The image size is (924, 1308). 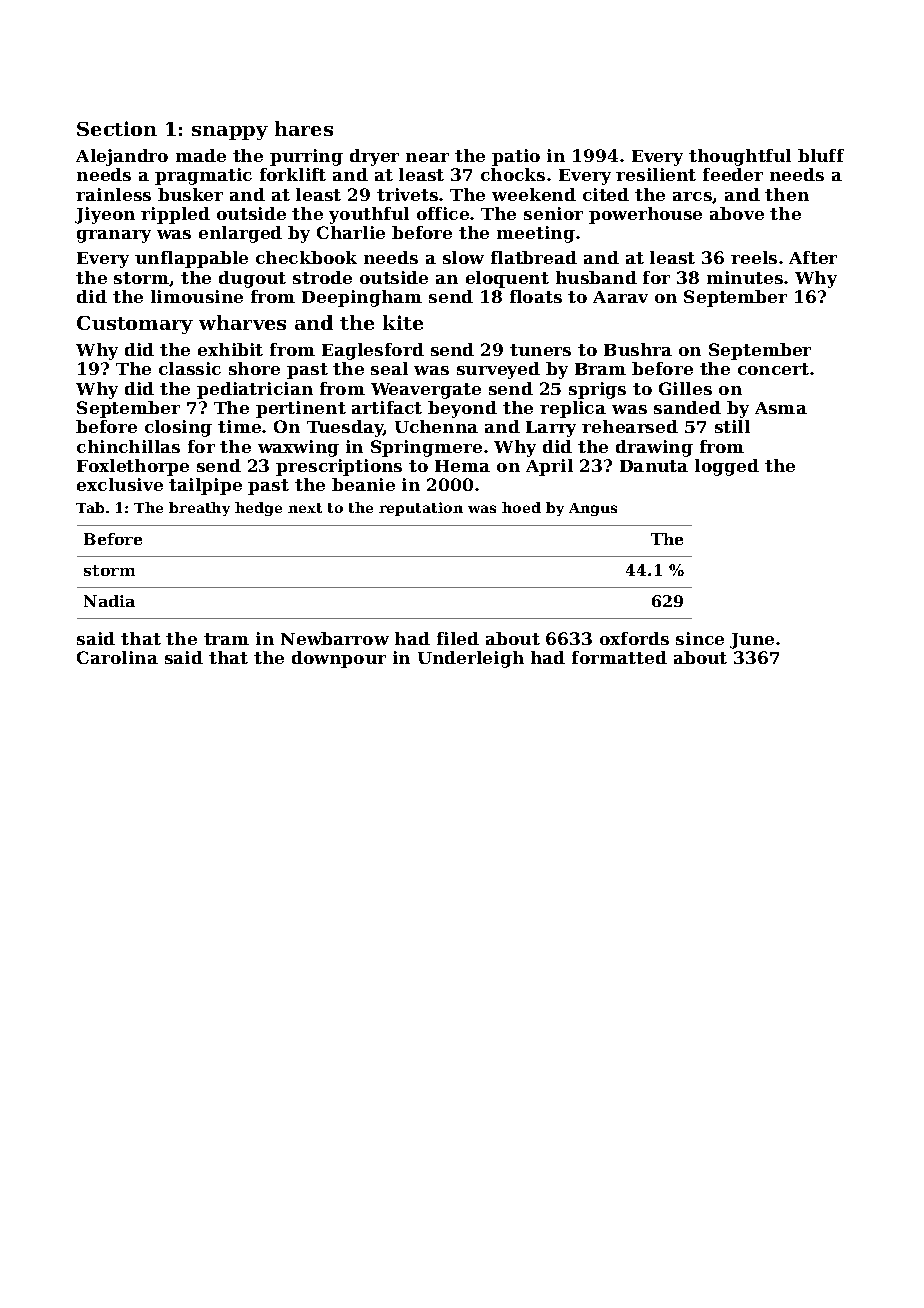 I want to click on enlarged, so click(x=240, y=234).
